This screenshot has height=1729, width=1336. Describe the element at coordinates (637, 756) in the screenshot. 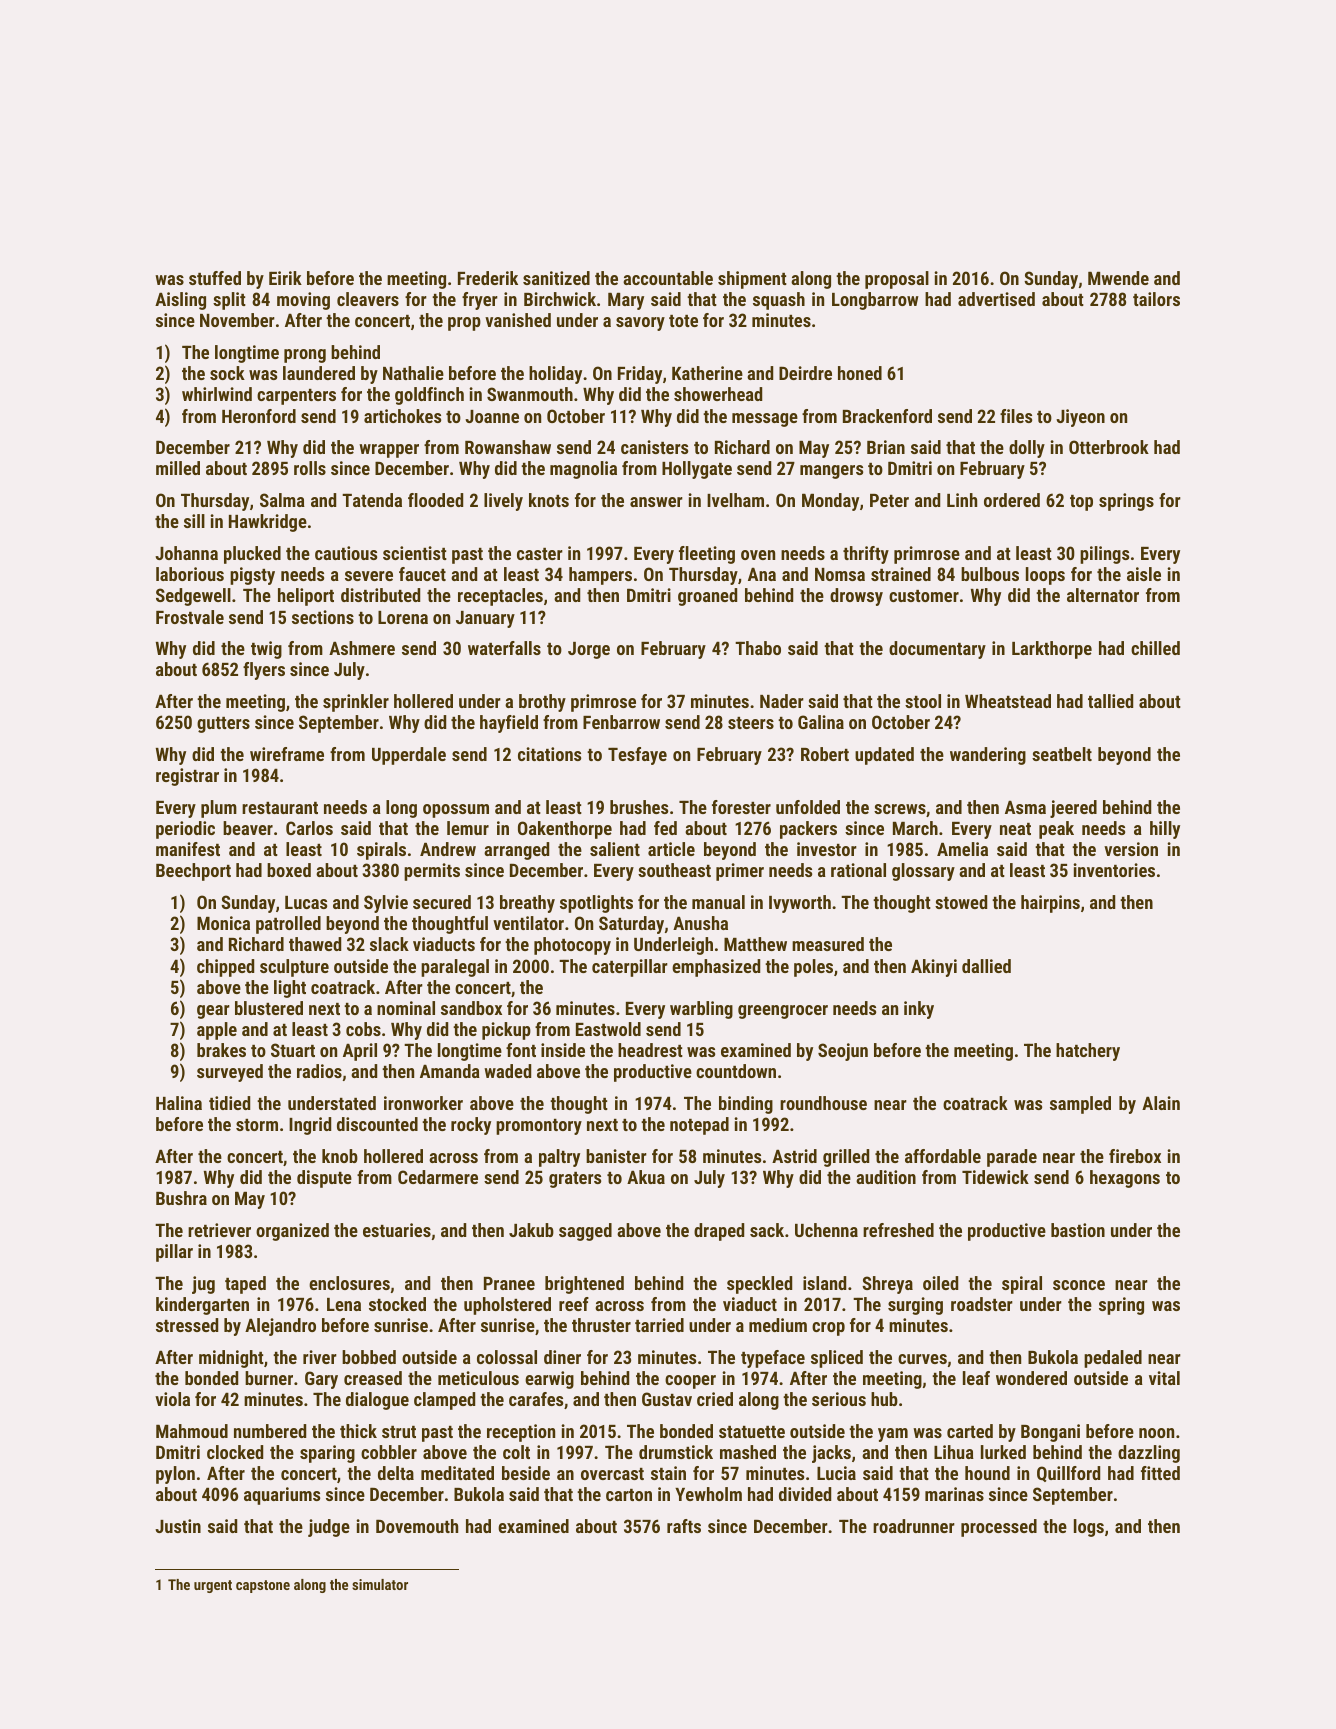

I see `Tesfaye` at that location.
